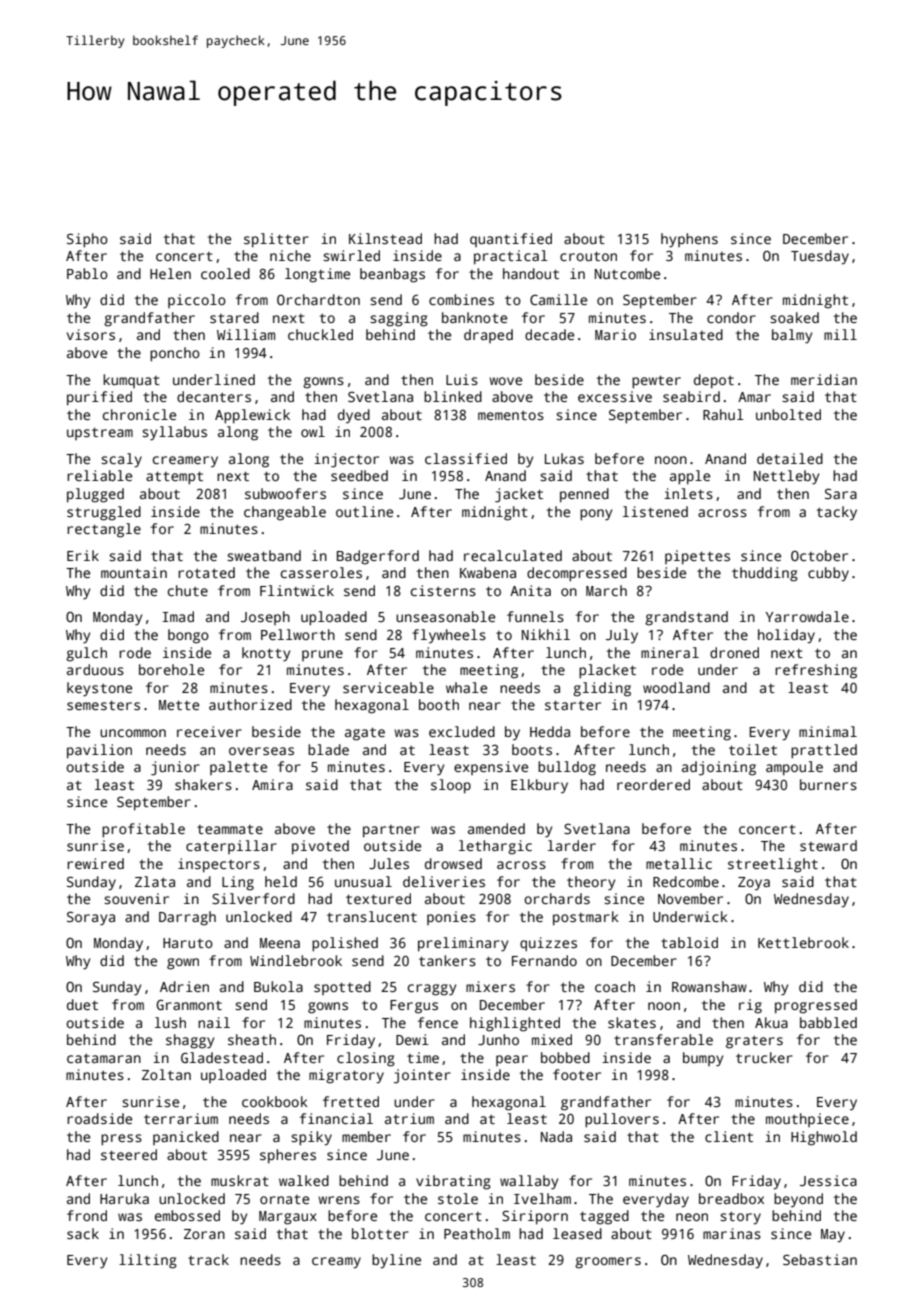  Describe the element at coordinates (602, 689) in the screenshot. I see `gliding` at that location.
